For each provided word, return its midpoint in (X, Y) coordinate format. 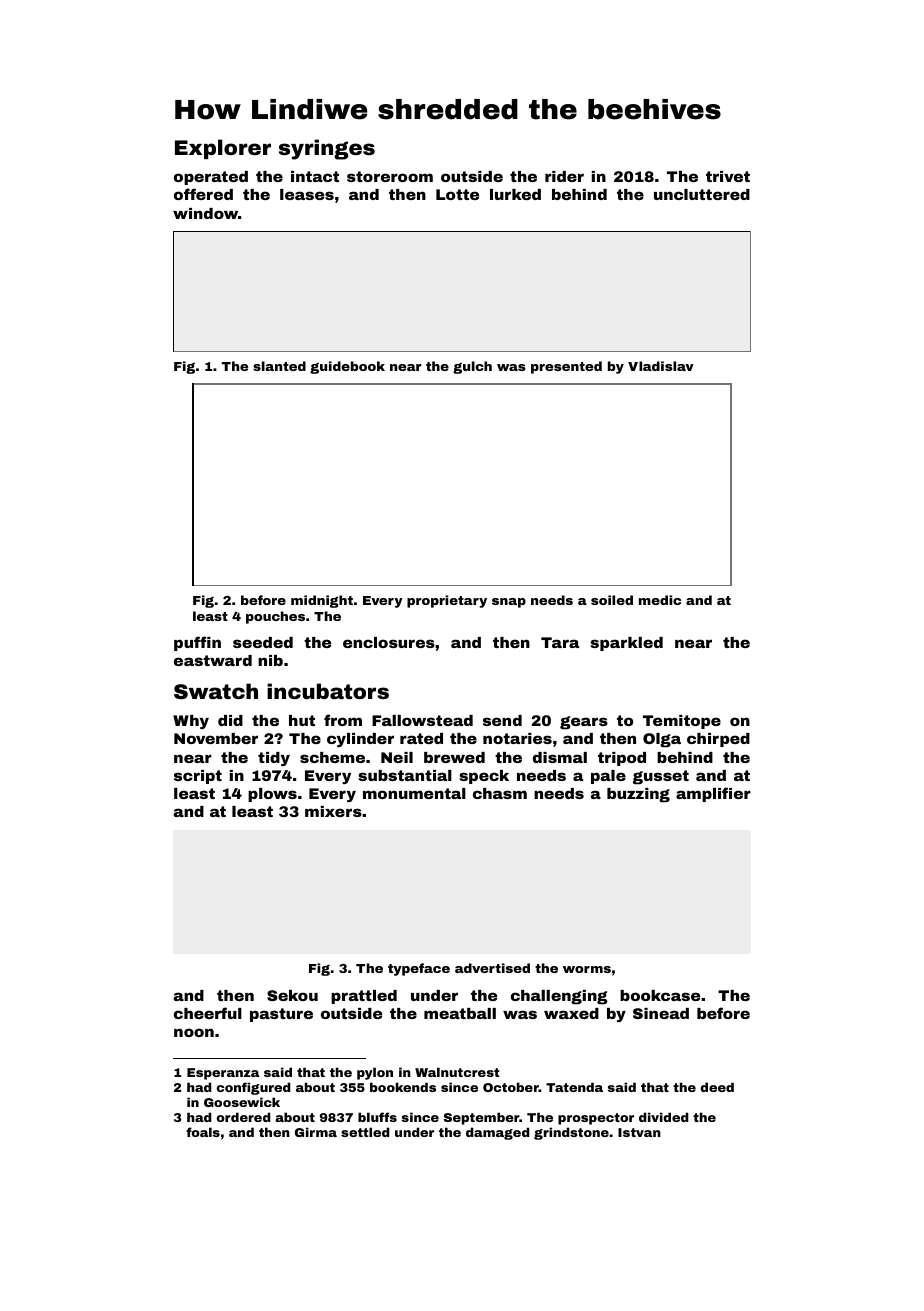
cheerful (208, 1013)
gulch (472, 367)
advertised (492, 968)
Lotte (457, 194)
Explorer (223, 149)
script (198, 777)
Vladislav (661, 366)
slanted (279, 366)
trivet (728, 176)
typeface (419, 969)
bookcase (660, 995)
